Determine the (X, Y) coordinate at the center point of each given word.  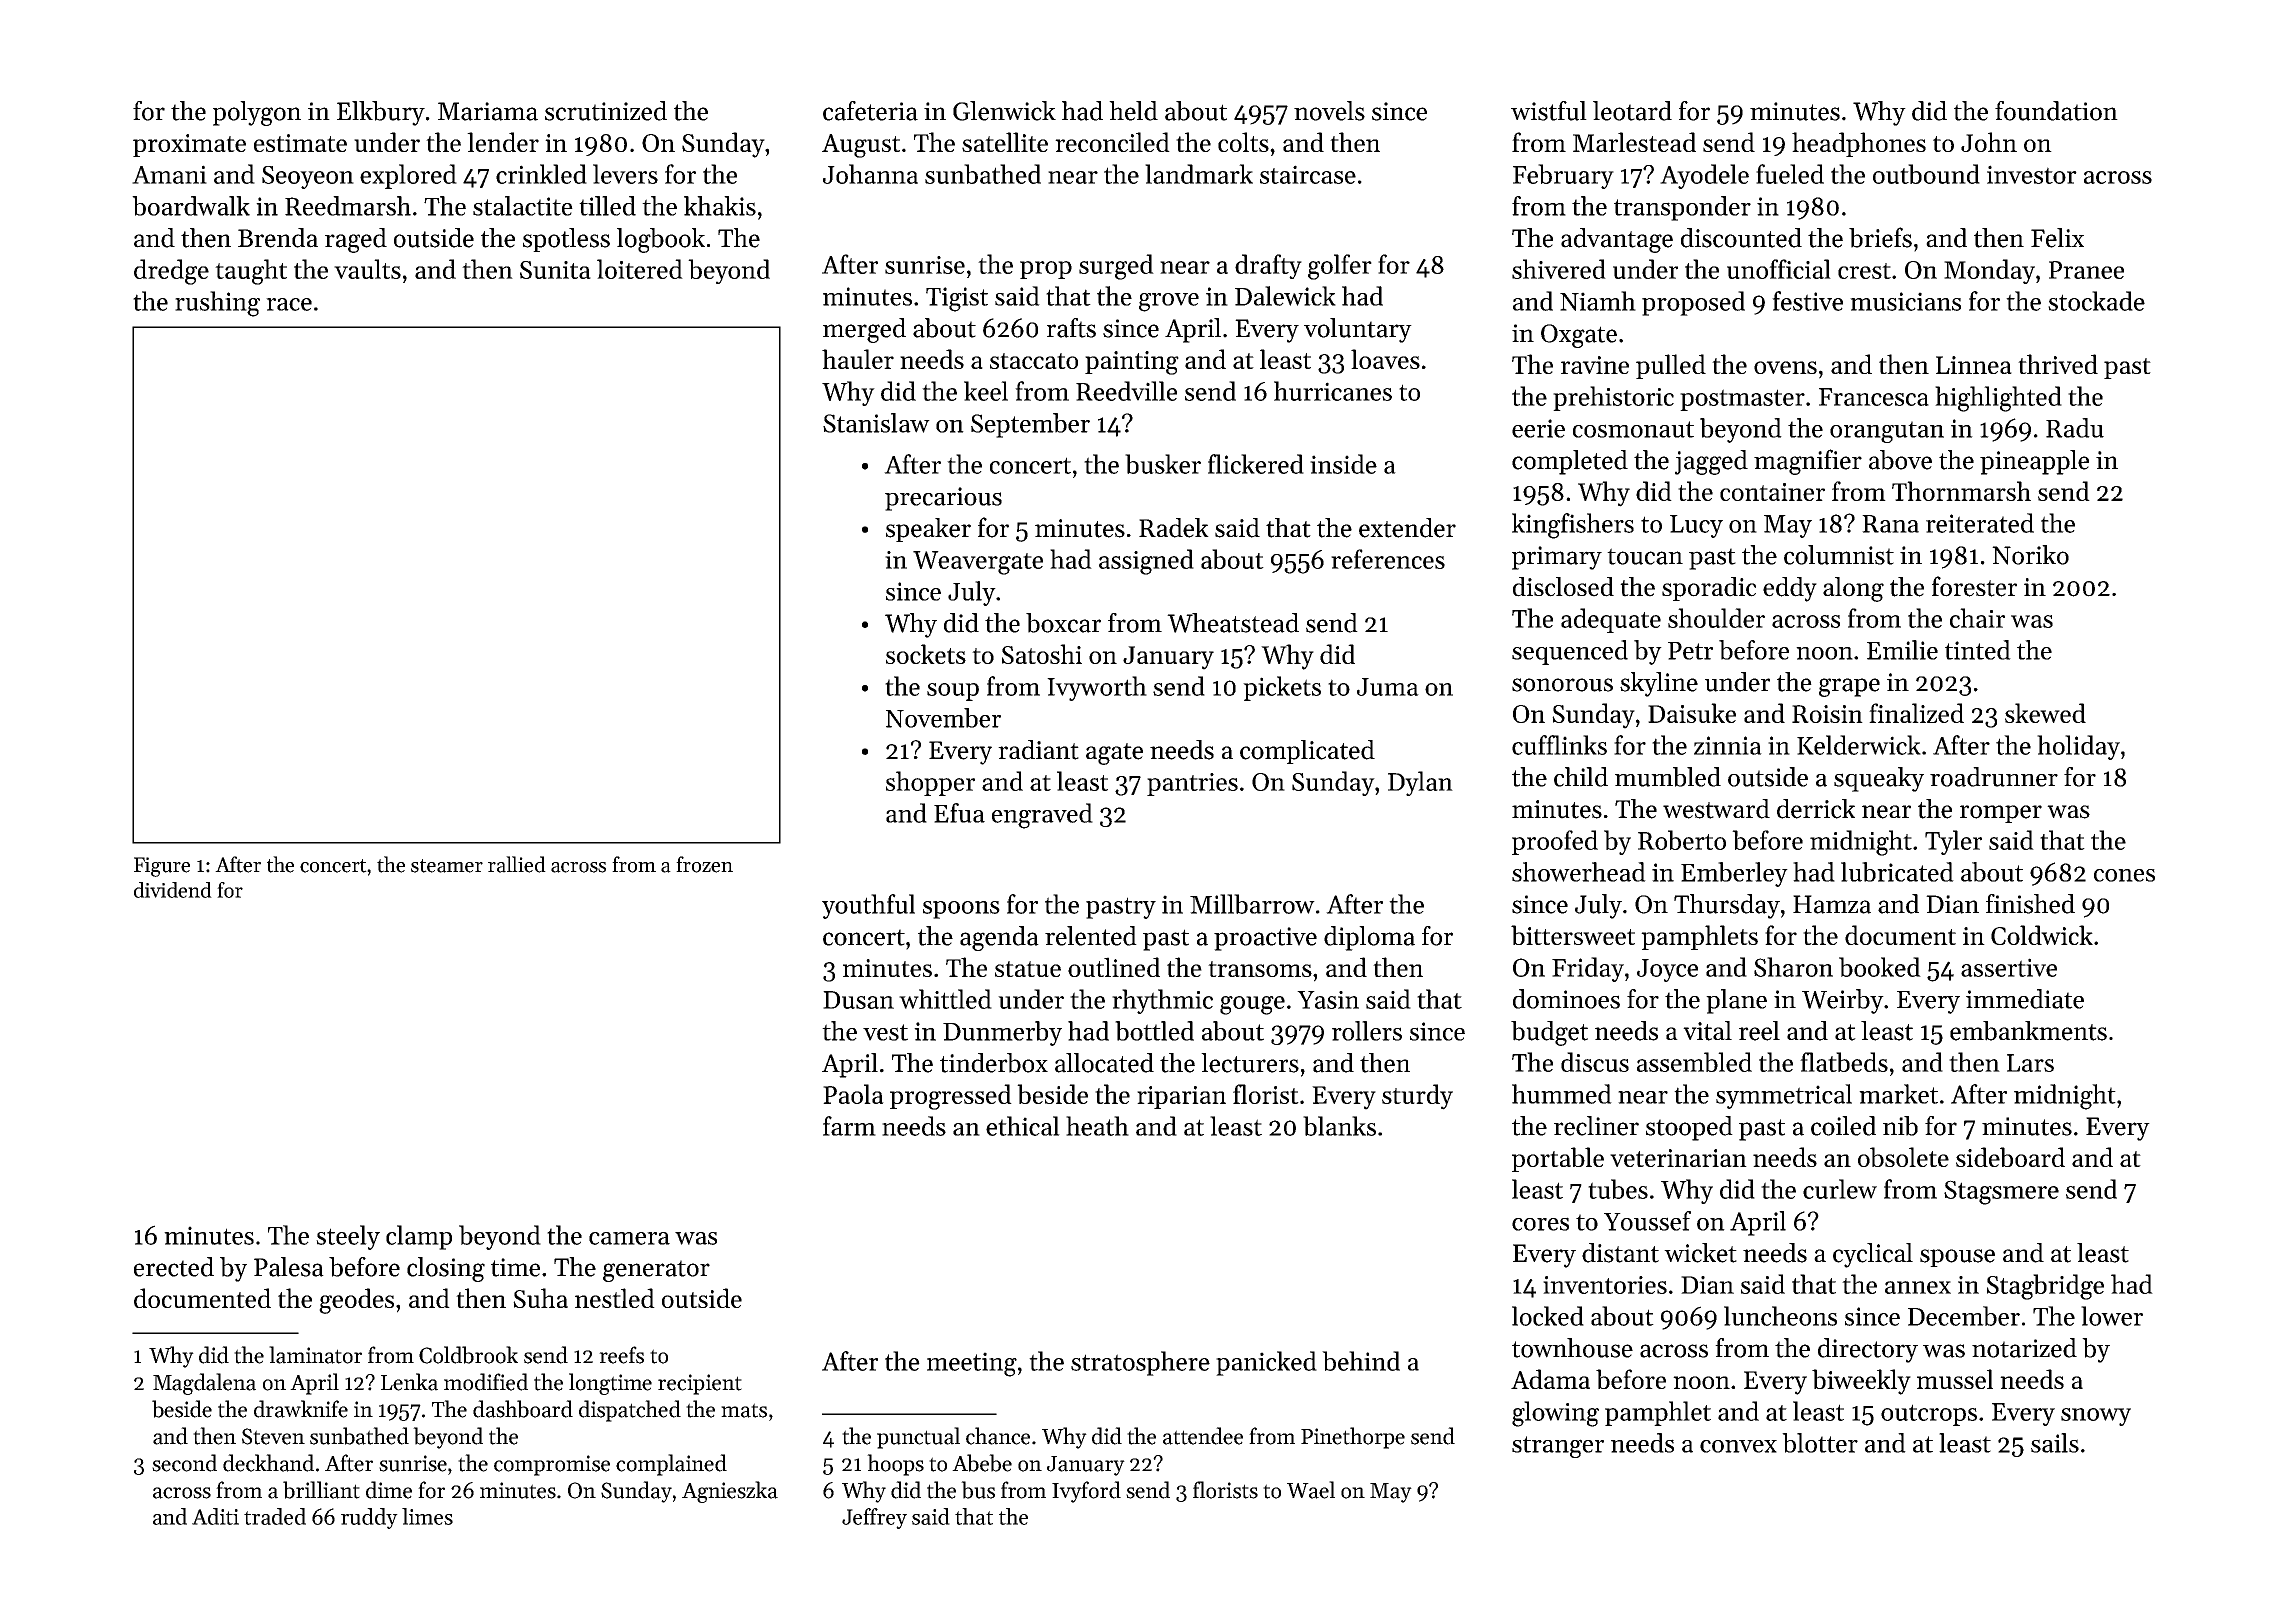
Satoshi (1042, 654)
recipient (700, 1384)
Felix (2057, 238)
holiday (2078, 747)
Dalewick (1285, 296)
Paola (853, 1094)
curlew (1840, 1189)
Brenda (278, 238)
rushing (217, 304)
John (1989, 142)
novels (1329, 111)
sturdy (1417, 1097)
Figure (162, 867)
